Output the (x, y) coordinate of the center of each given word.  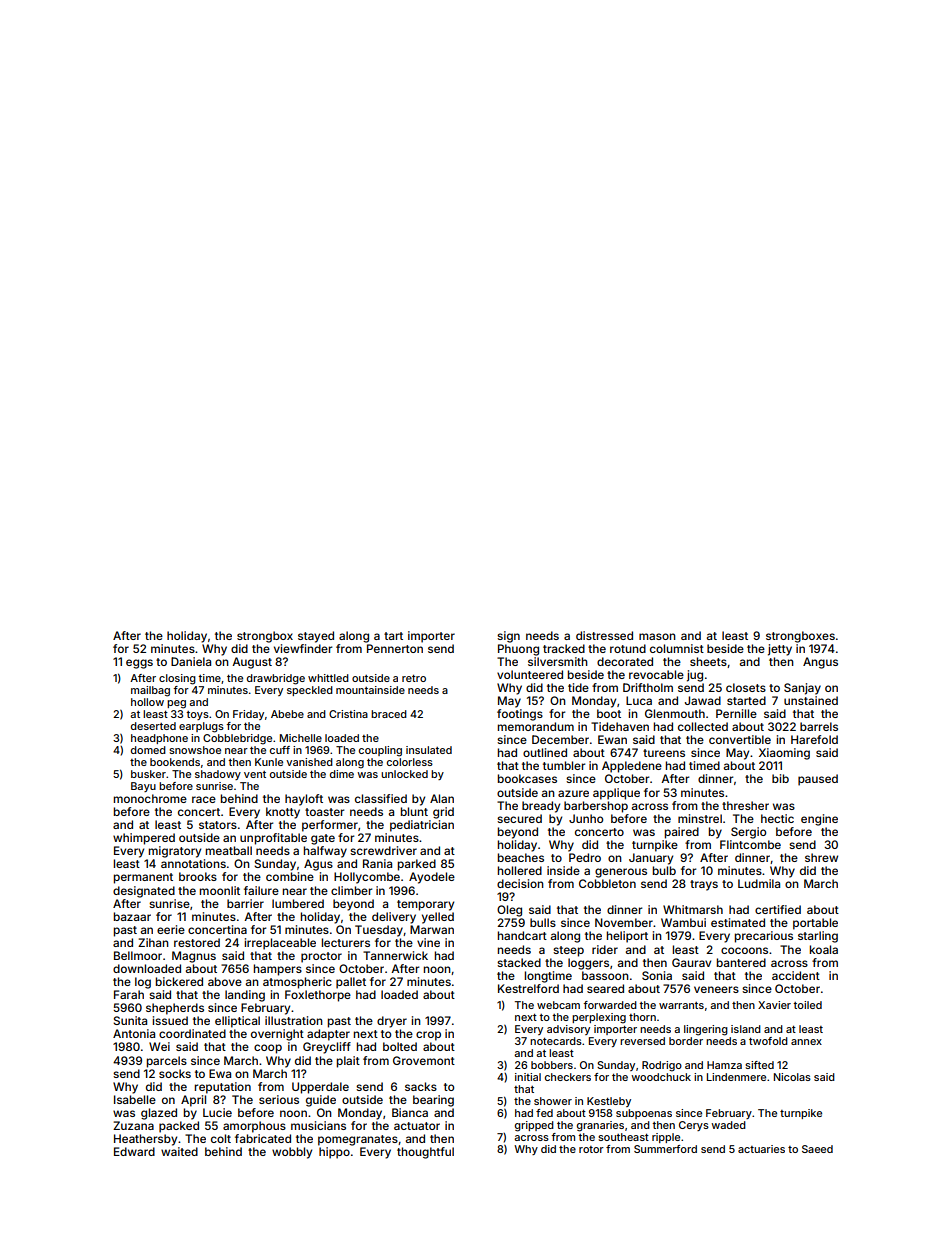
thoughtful (425, 1153)
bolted (400, 1046)
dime (342, 774)
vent (255, 774)
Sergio (748, 833)
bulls (543, 922)
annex (806, 1042)
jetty (780, 650)
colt (221, 1138)
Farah (129, 994)
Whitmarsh (693, 909)
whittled (328, 678)
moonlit (220, 890)
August (252, 663)
